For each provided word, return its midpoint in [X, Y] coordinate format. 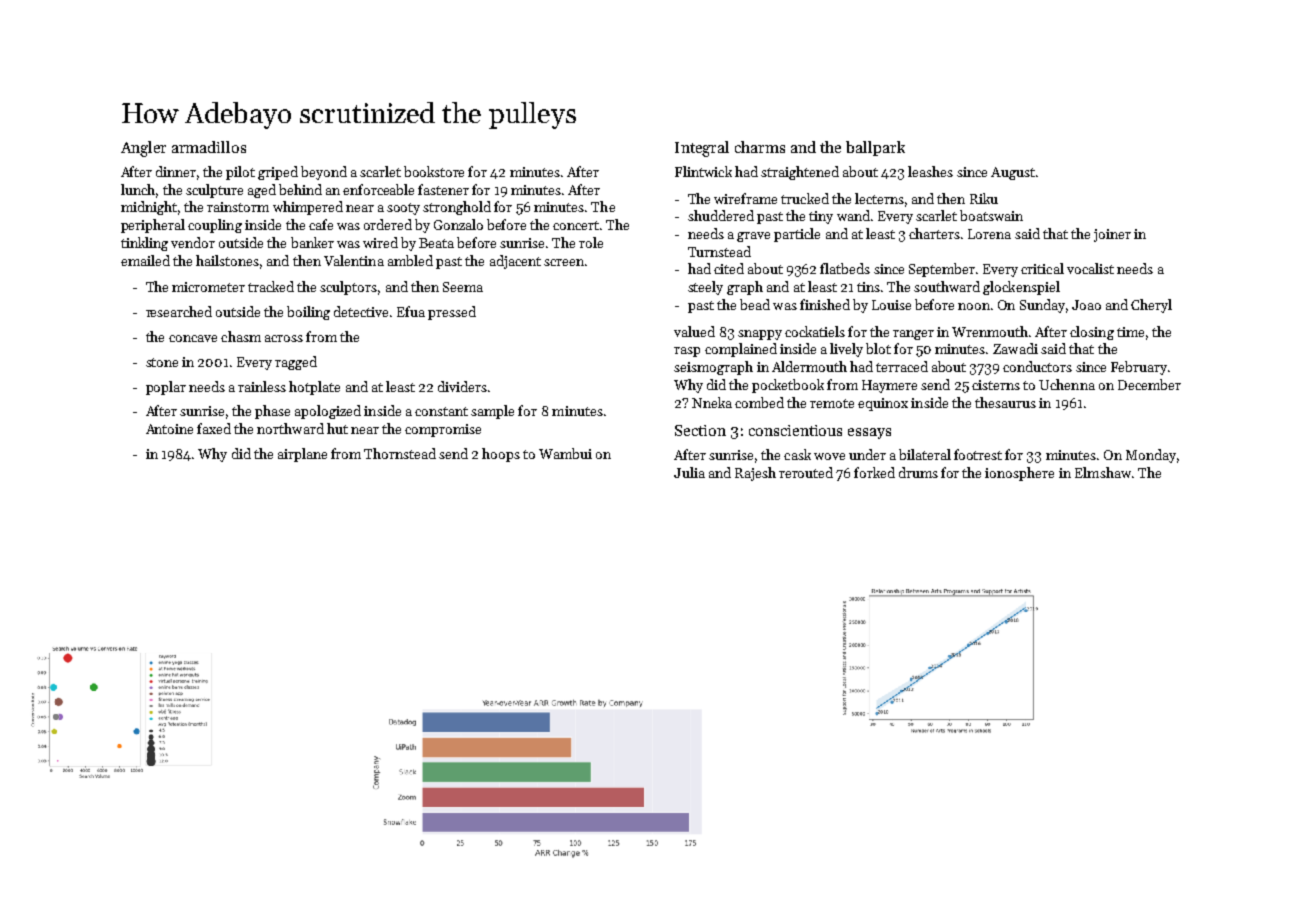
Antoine [169, 429]
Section [700, 430]
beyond [324, 173]
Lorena [989, 234]
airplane [302, 455]
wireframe [745, 198]
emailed [145, 260]
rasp [687, 352]
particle [797, 235]
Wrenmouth [990, 331]
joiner [1112, 235]
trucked [805, 198]
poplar [166, 388]
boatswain [991, 215]
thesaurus [1005, 402]
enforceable [378, 189]
